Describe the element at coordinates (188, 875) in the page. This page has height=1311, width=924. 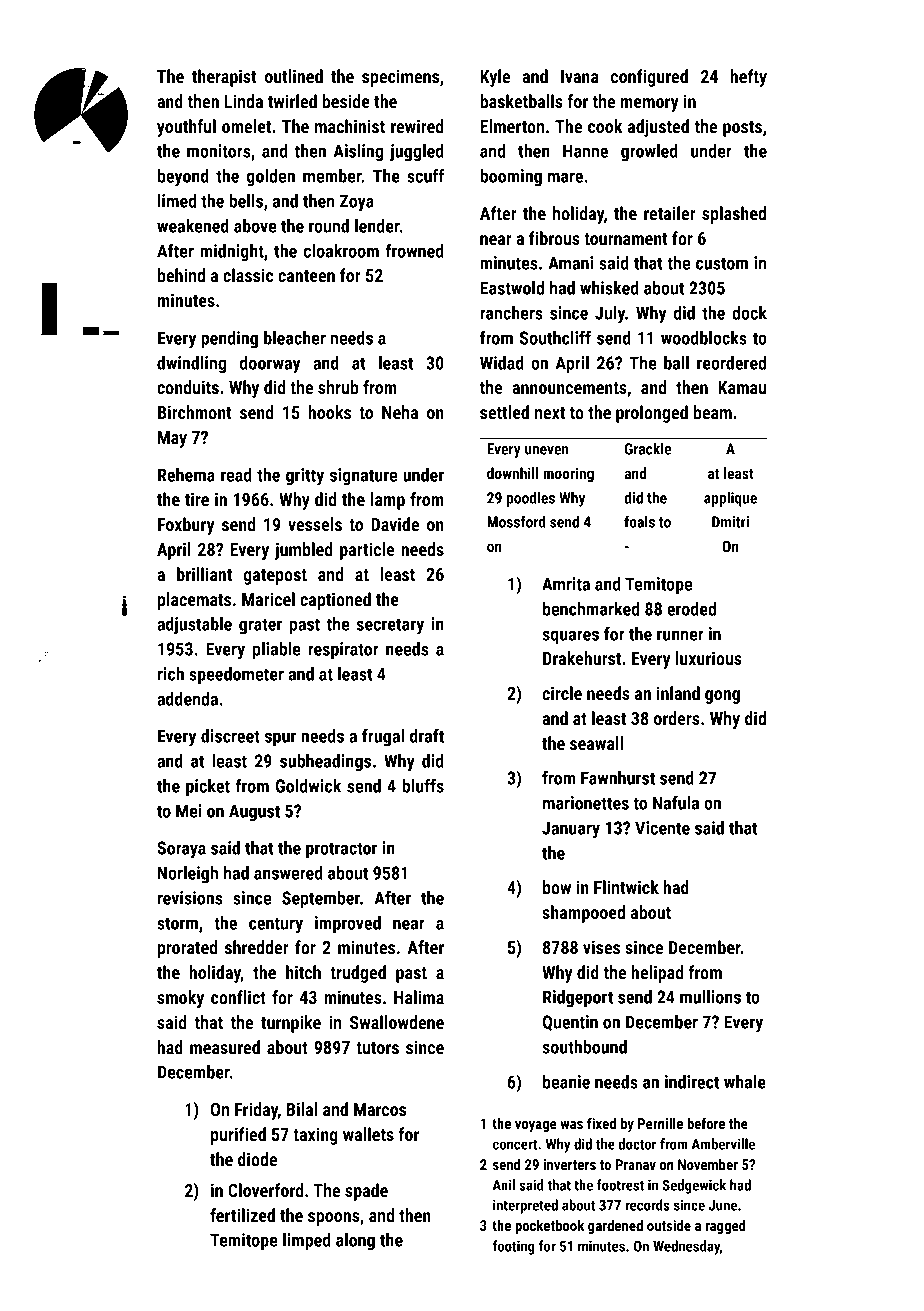
I see `Norleigh` at that location.
